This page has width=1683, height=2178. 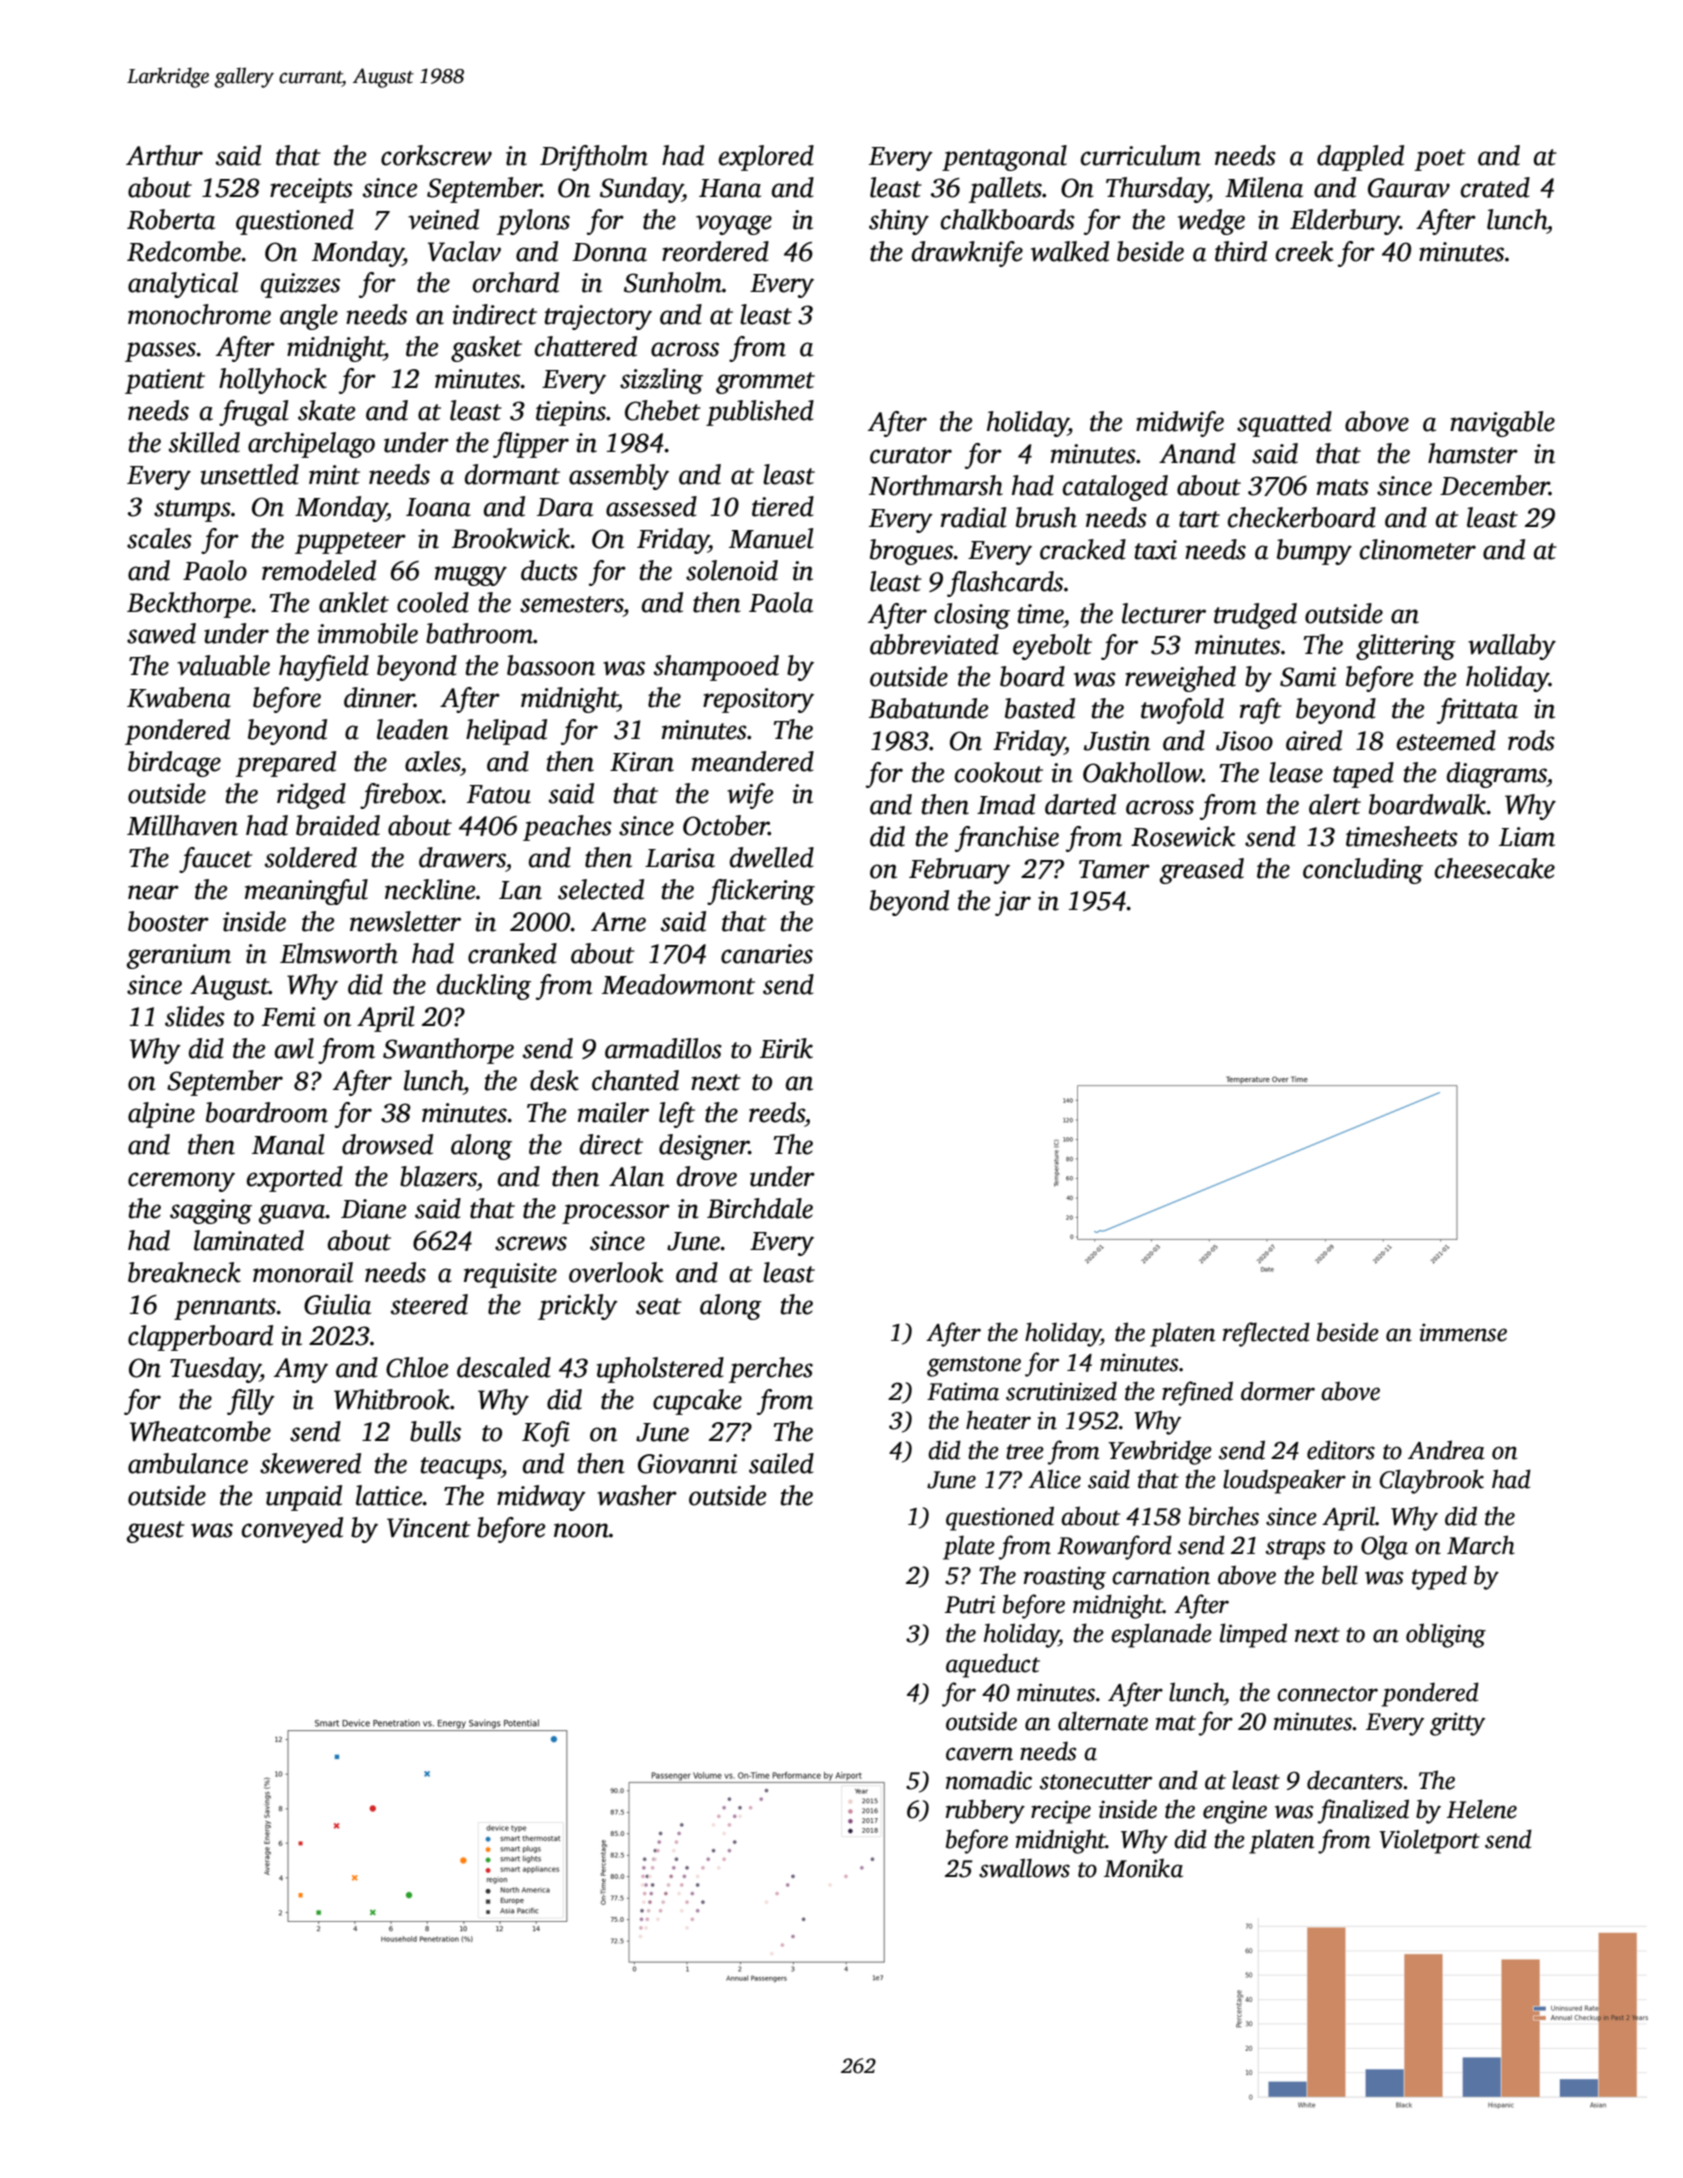 What do you see at coordinates (309, 317) in the page?
I see `angle` at bounding box center [309, 317].
